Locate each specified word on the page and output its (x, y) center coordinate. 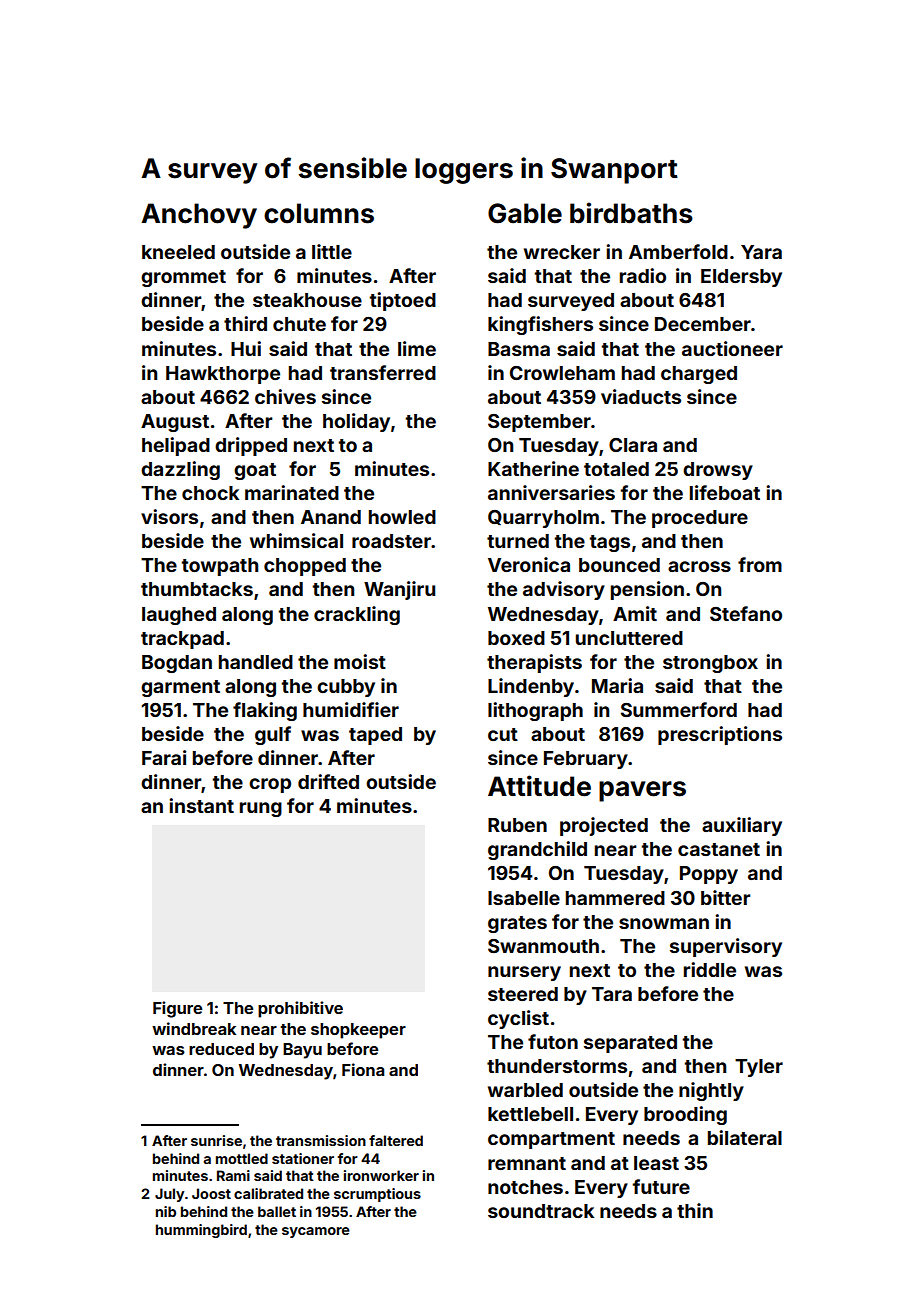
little (332, 251)
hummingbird (201, 1231)
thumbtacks (197, 589)
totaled (616, 469)
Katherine (533, 468)
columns (319, 213)
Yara (761, 252)
